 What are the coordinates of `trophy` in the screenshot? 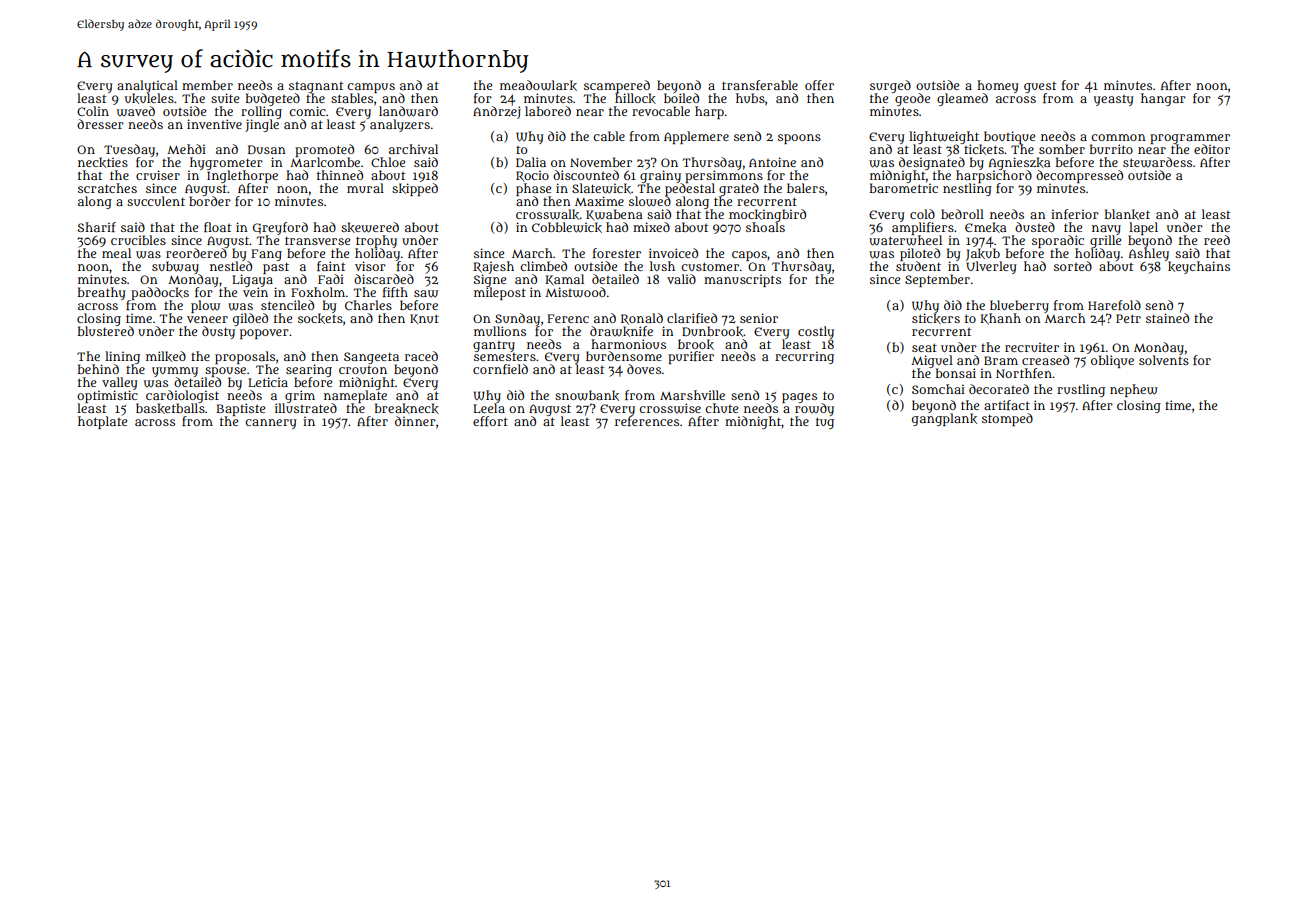 It's located at (376, 241).
